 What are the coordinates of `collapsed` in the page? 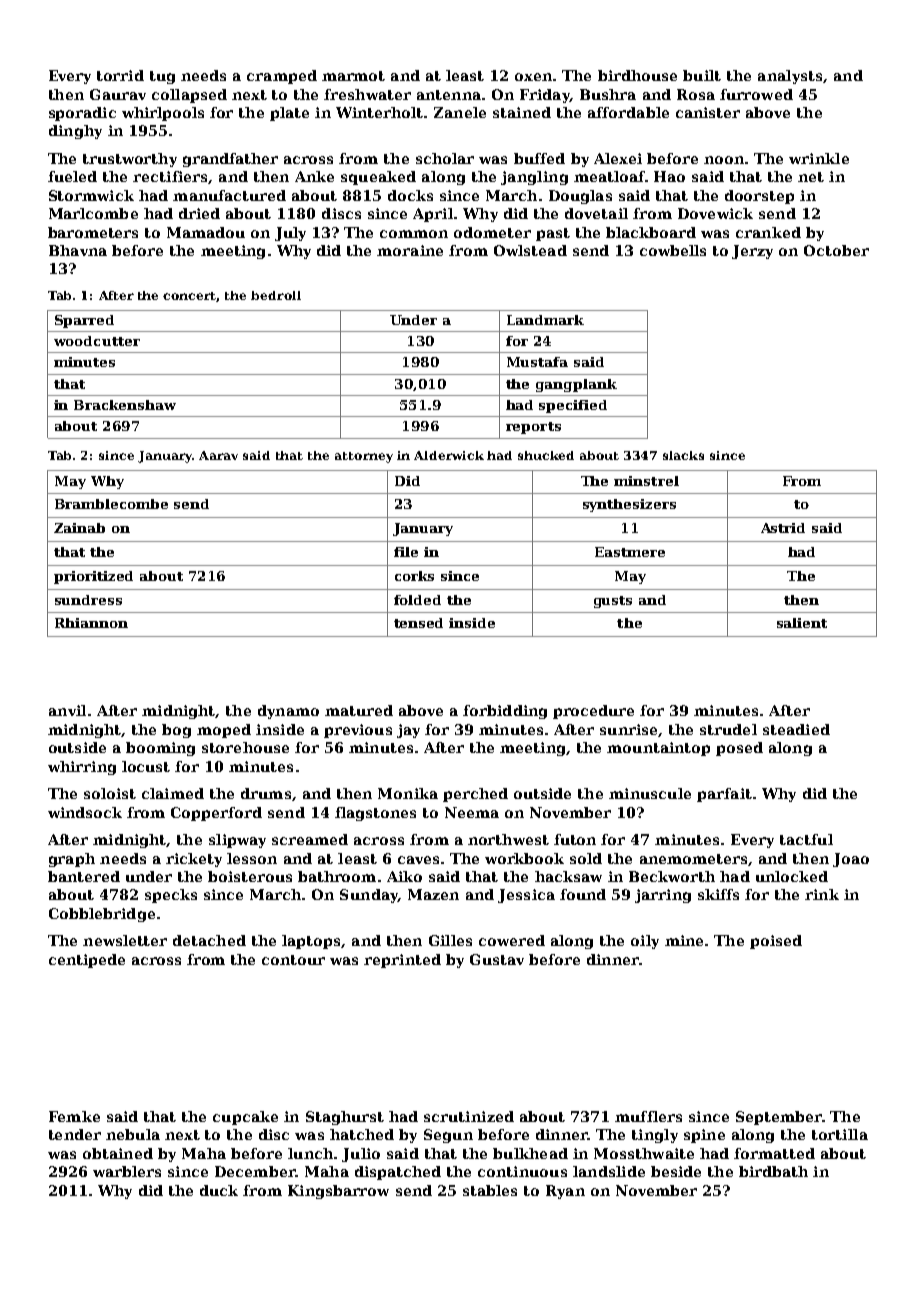 It's located at (189, 96).
